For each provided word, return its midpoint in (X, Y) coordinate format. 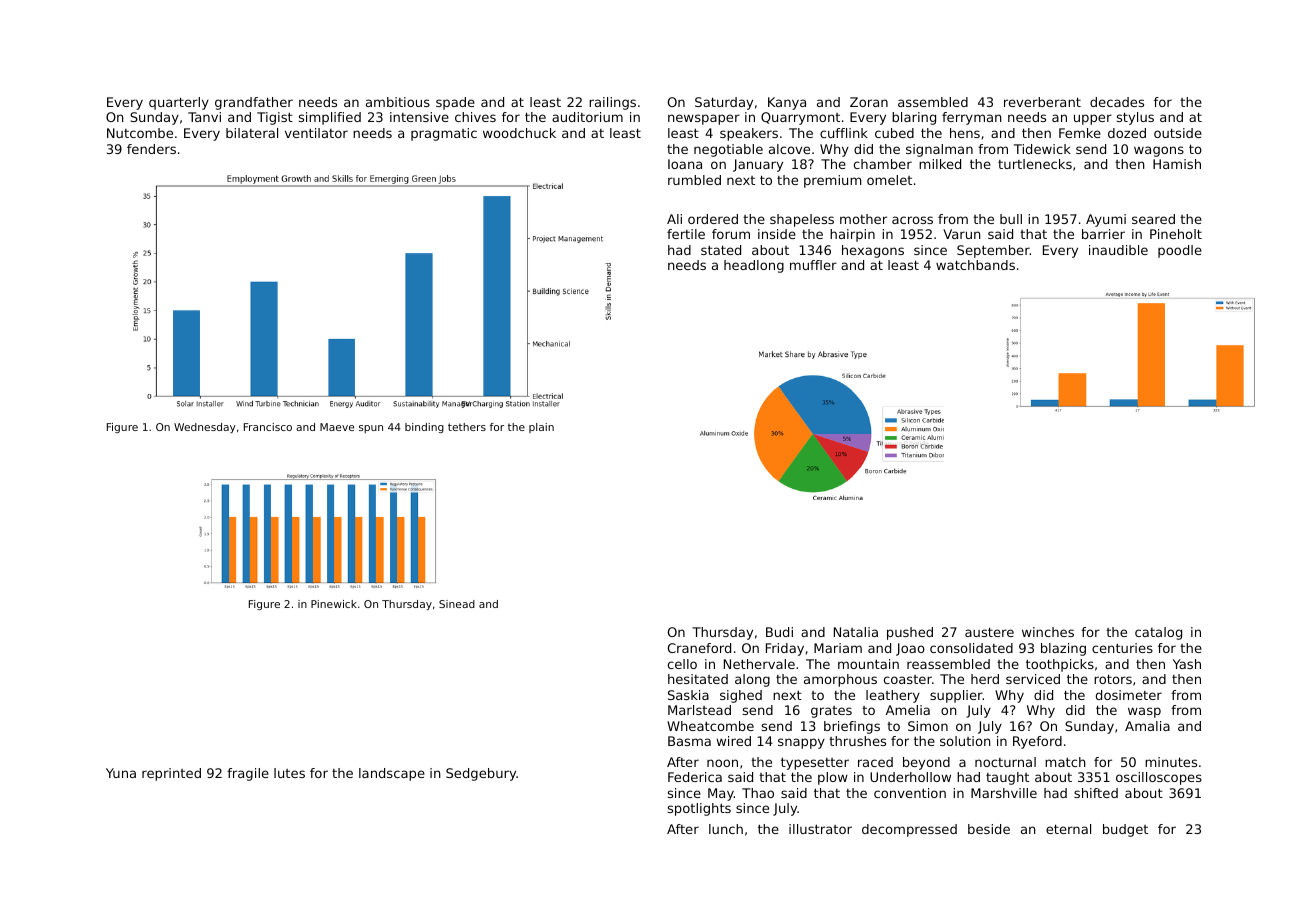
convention (910, 793)
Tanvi (204, 117)
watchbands (975, 265)
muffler (813, 265)
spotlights (699, 809)
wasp (1144, 712)
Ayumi (1106, 220)
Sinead (457, 604)
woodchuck (519, 133)
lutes (289, 773)
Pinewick (334, 604)
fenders (151, 149)
